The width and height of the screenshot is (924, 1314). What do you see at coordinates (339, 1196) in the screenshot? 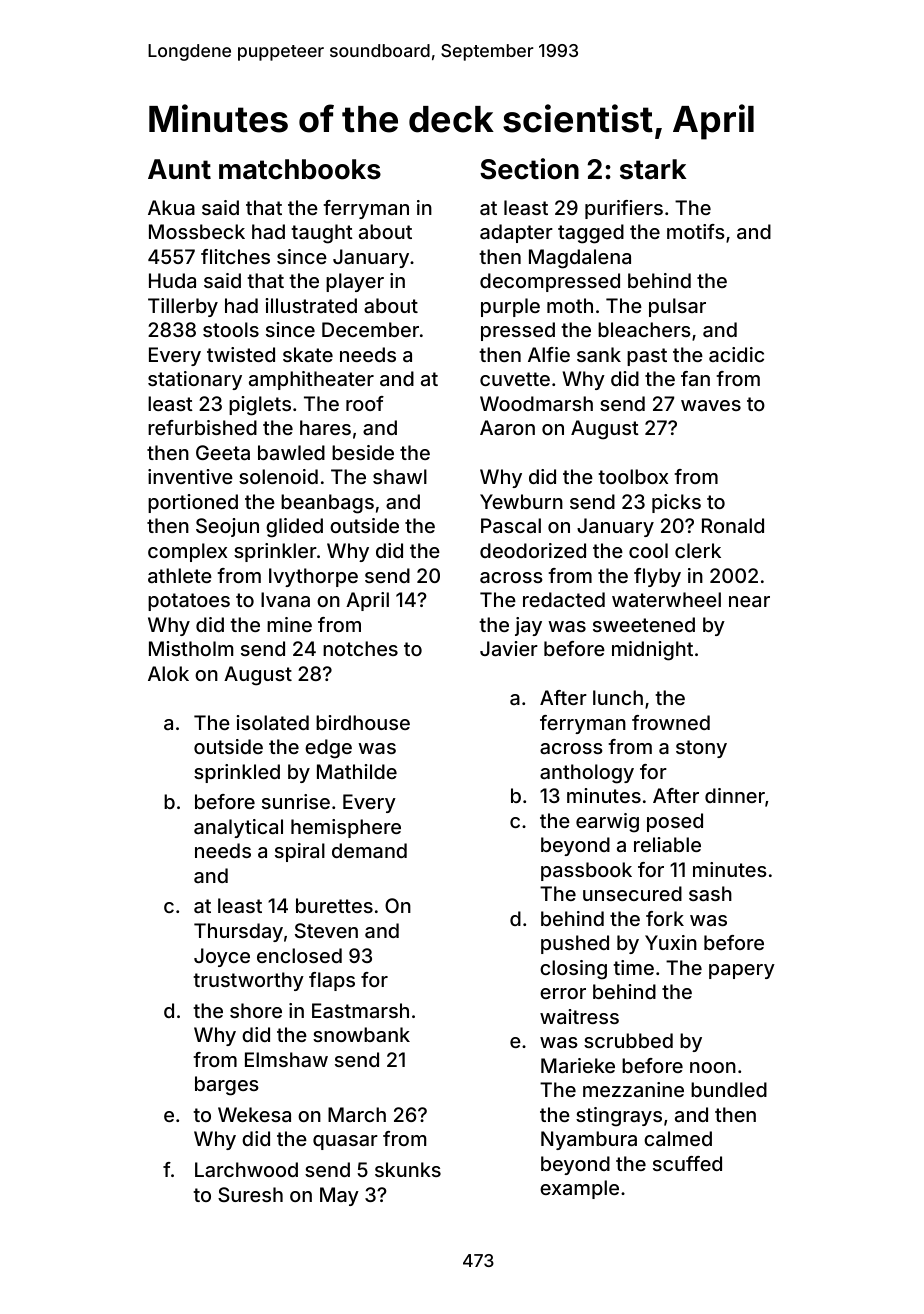
I see `May` at bounding box center [339, 1196].
